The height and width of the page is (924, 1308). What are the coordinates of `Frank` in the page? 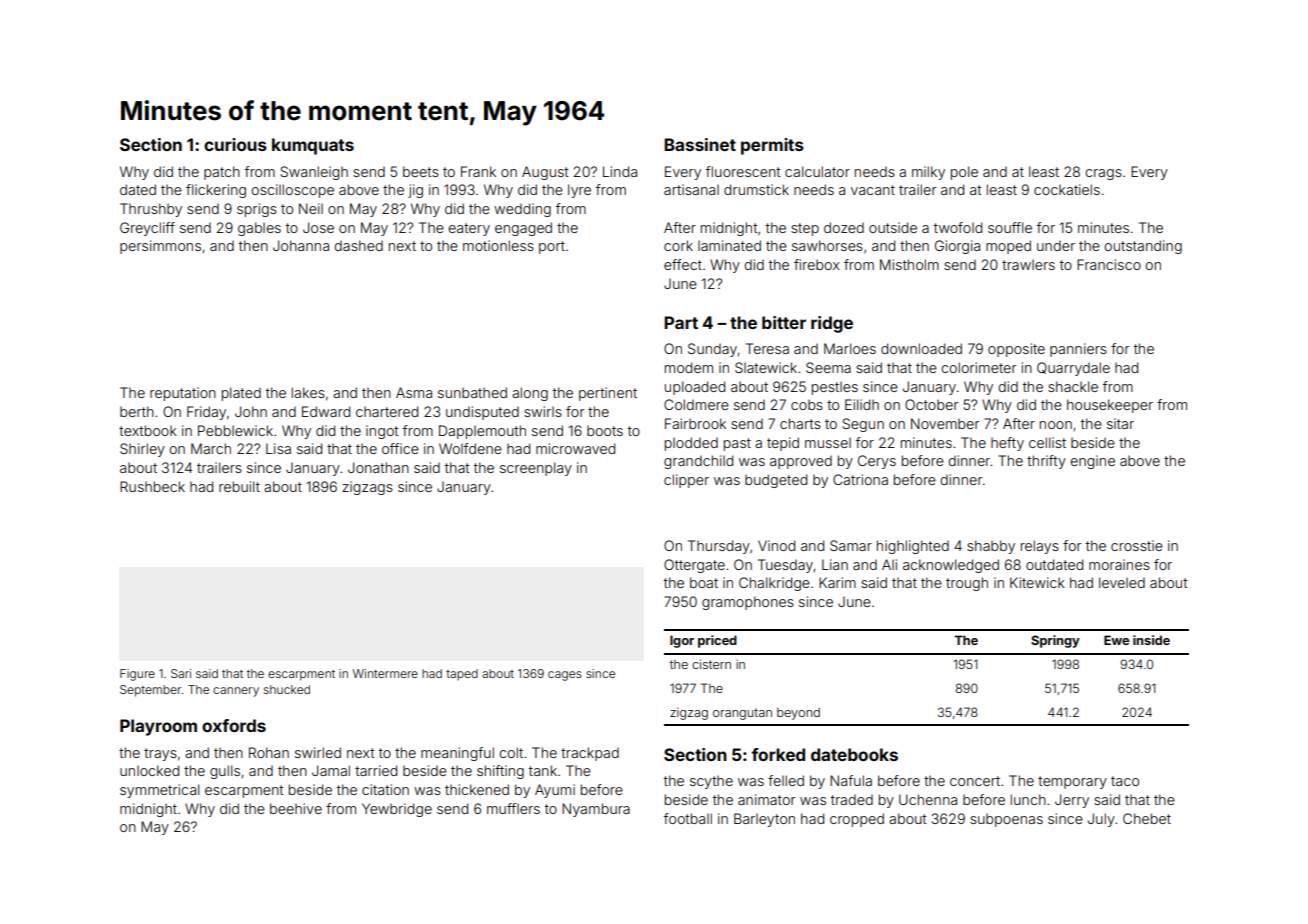 It's located at (478, 171).
